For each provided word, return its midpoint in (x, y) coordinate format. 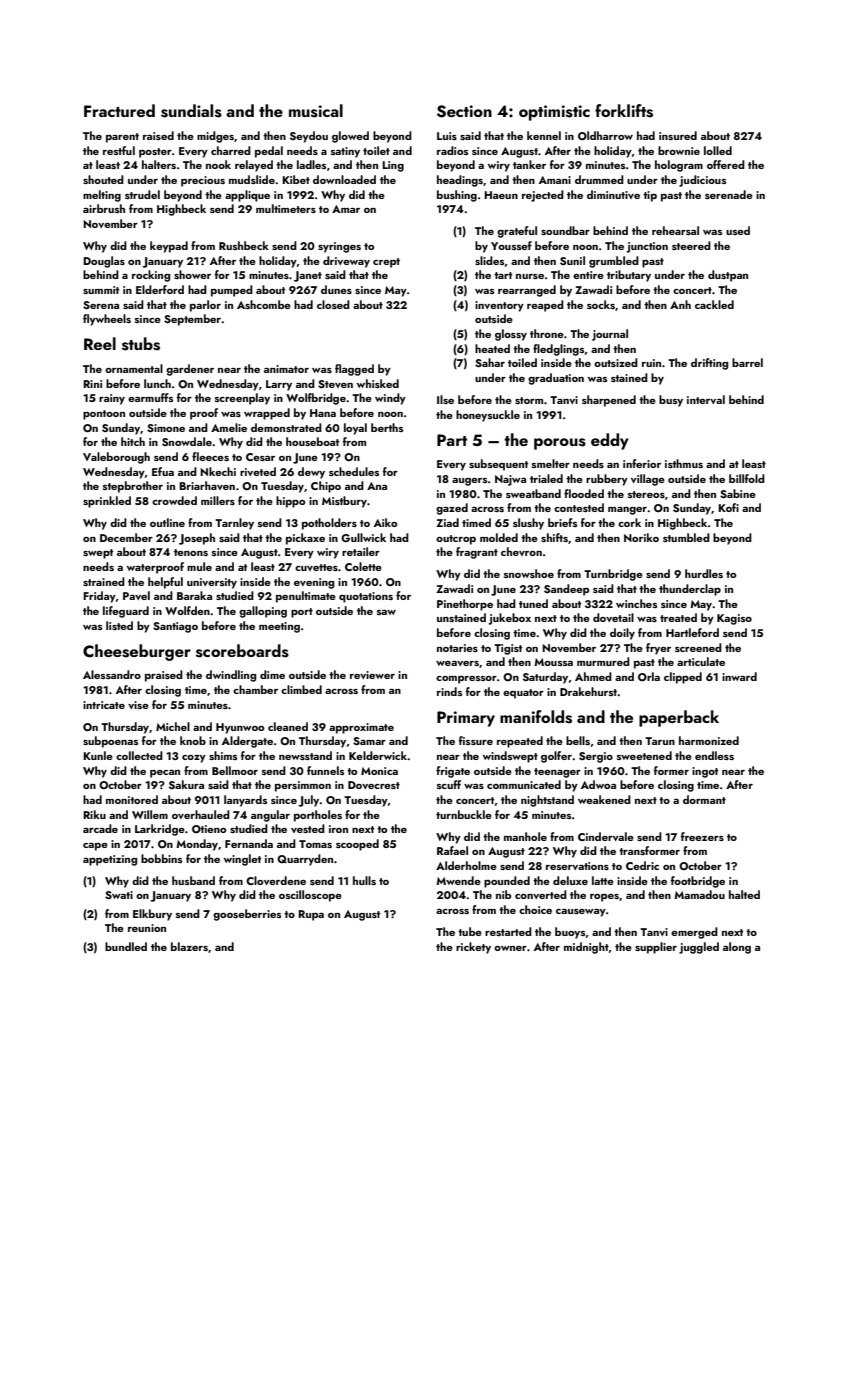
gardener (190, 370)
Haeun (501, 195)
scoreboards (242, 651)
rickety (473, 948)
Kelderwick (378, 755)
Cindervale (606, 836)
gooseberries (247, 915)
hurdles (704, 573)
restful (119, 150)
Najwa (510, 480)
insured (678, 135)
